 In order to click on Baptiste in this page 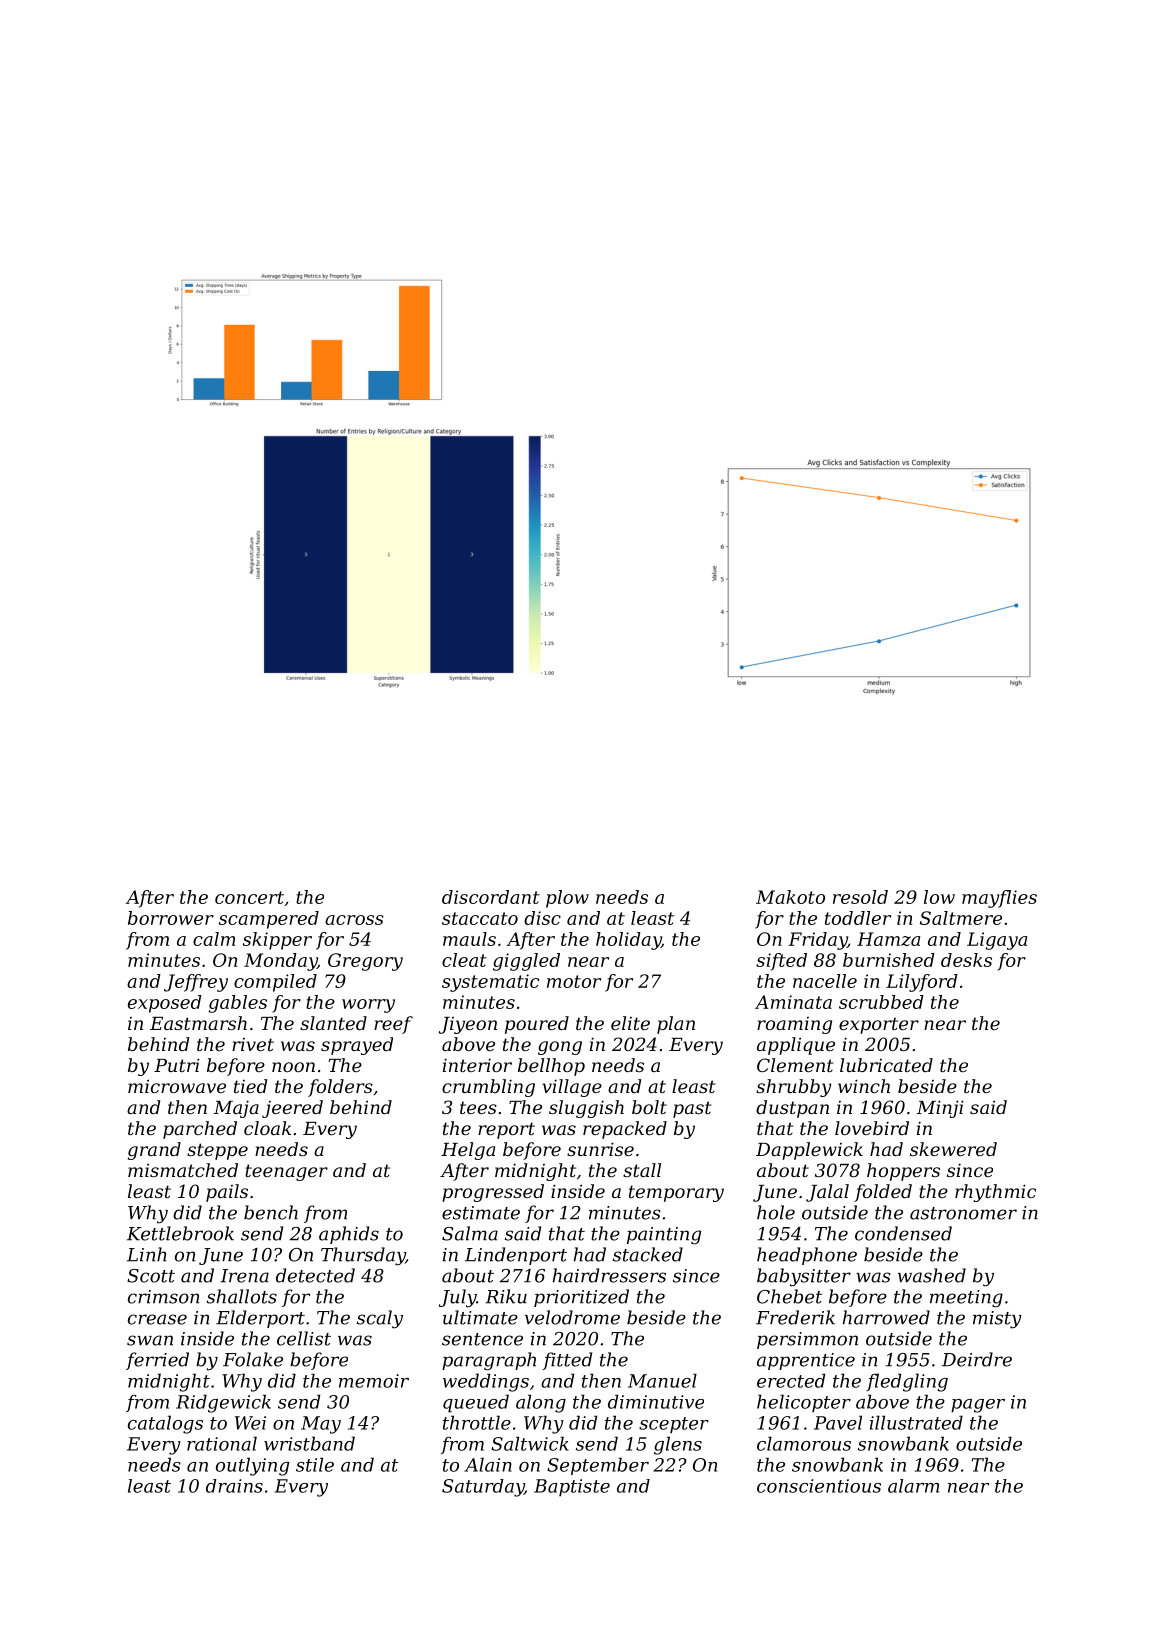, I will do `click(572, 1487)`.
